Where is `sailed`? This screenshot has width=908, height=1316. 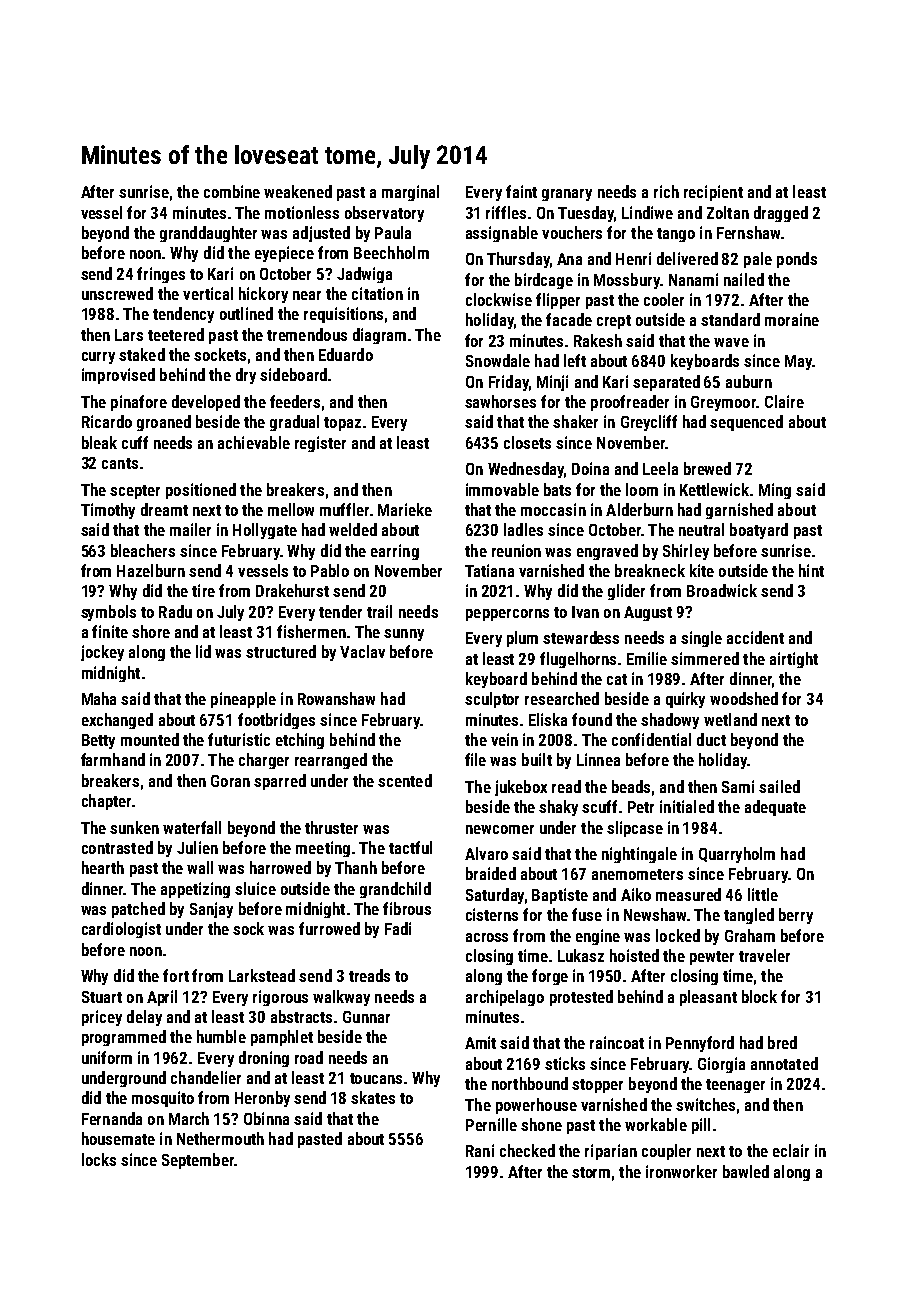
sailed is located at coordinates (779, 786).
